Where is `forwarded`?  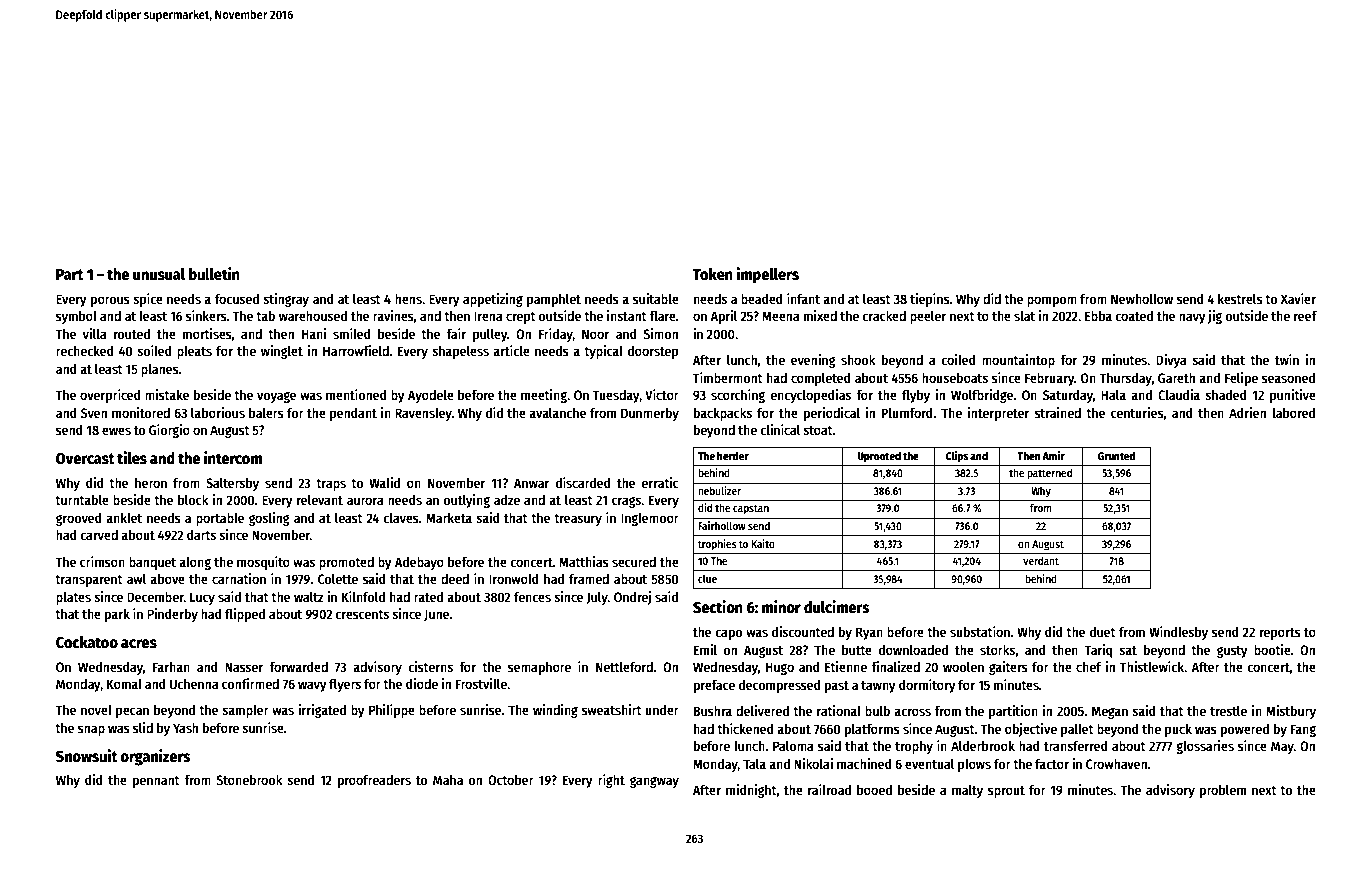
forwarded is located at coordinates (298, 666).
